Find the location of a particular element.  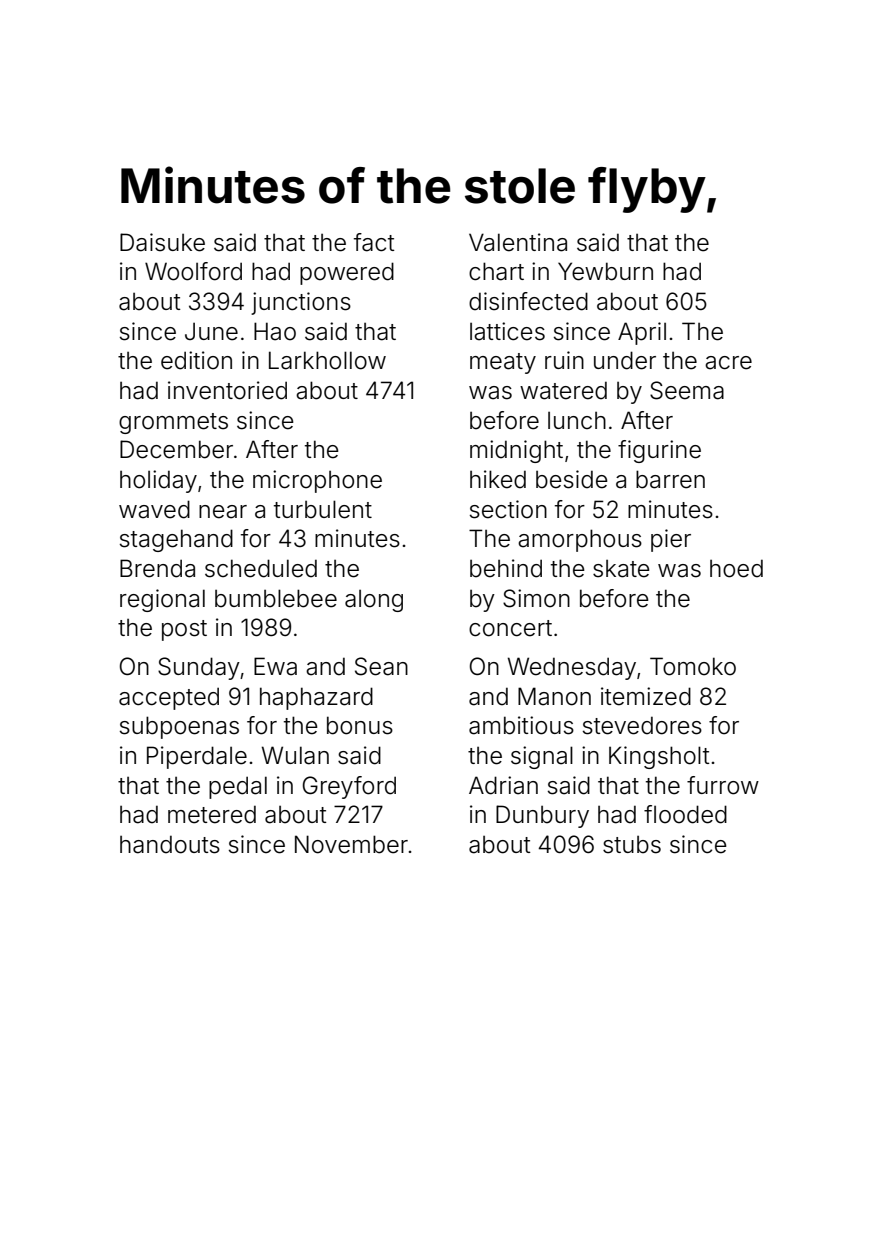

concert is located at coordinates (510, 628).
